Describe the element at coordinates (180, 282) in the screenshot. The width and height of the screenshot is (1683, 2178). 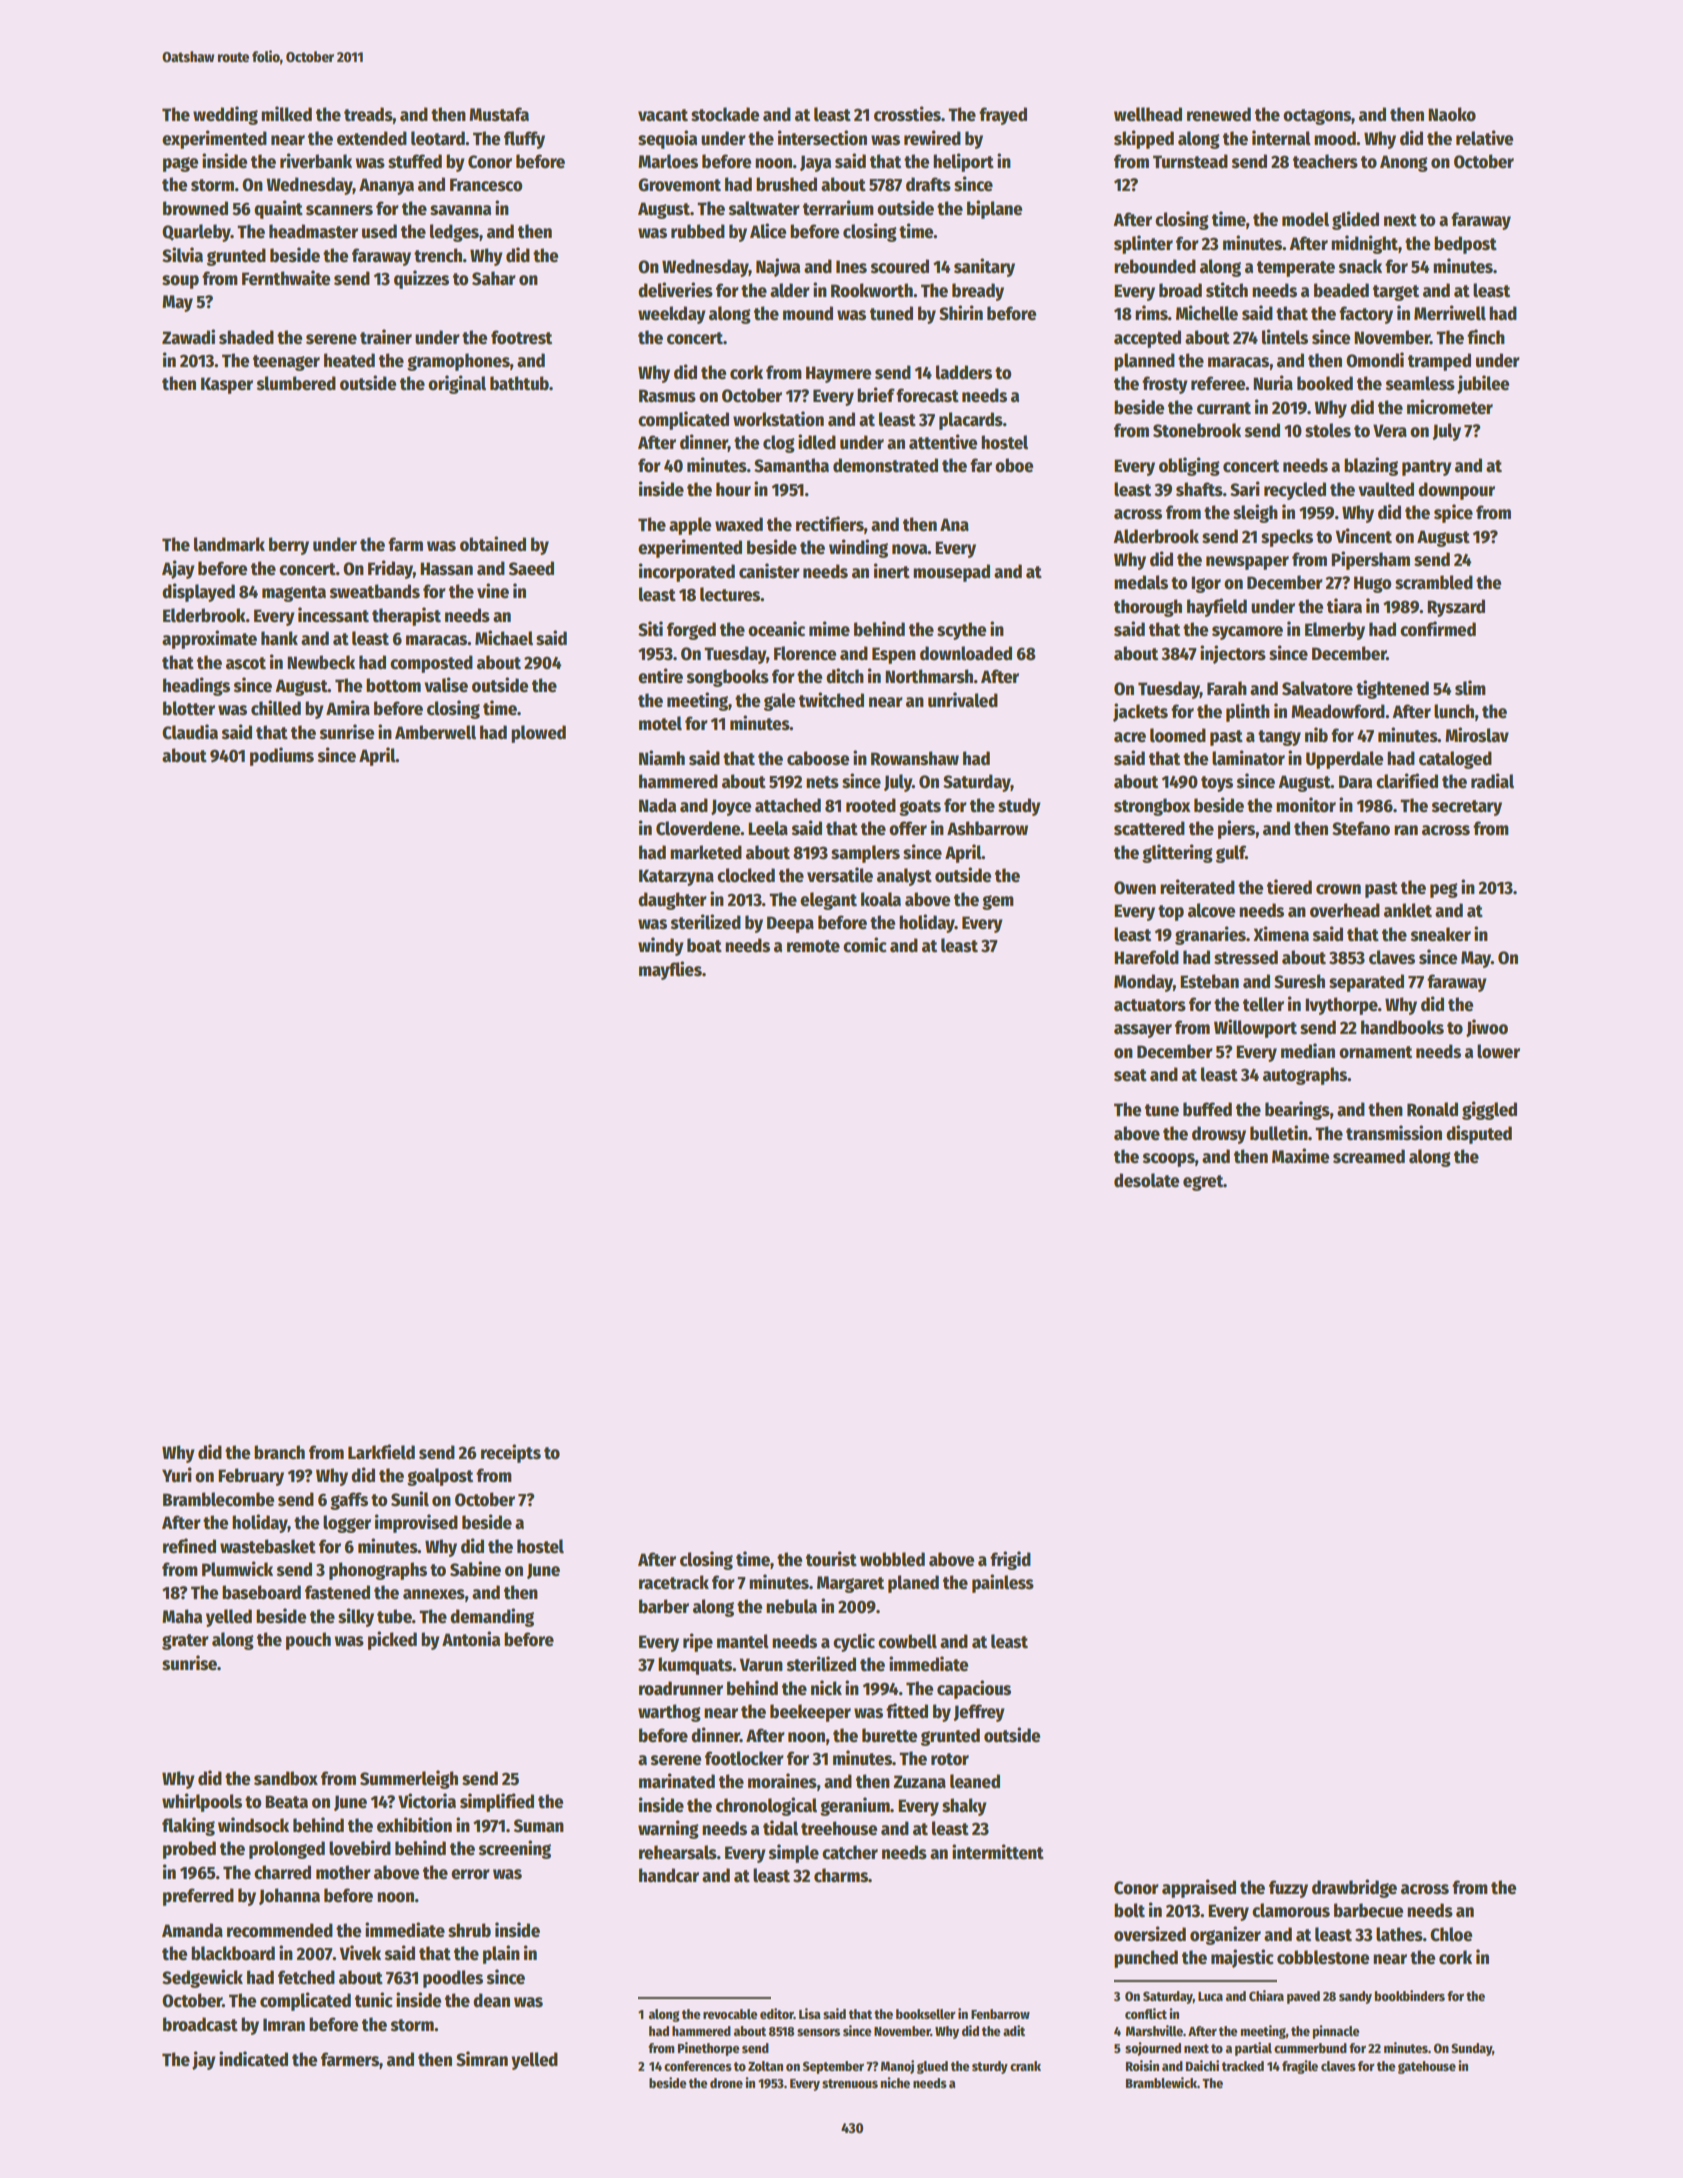
I see `soup` at that location.
